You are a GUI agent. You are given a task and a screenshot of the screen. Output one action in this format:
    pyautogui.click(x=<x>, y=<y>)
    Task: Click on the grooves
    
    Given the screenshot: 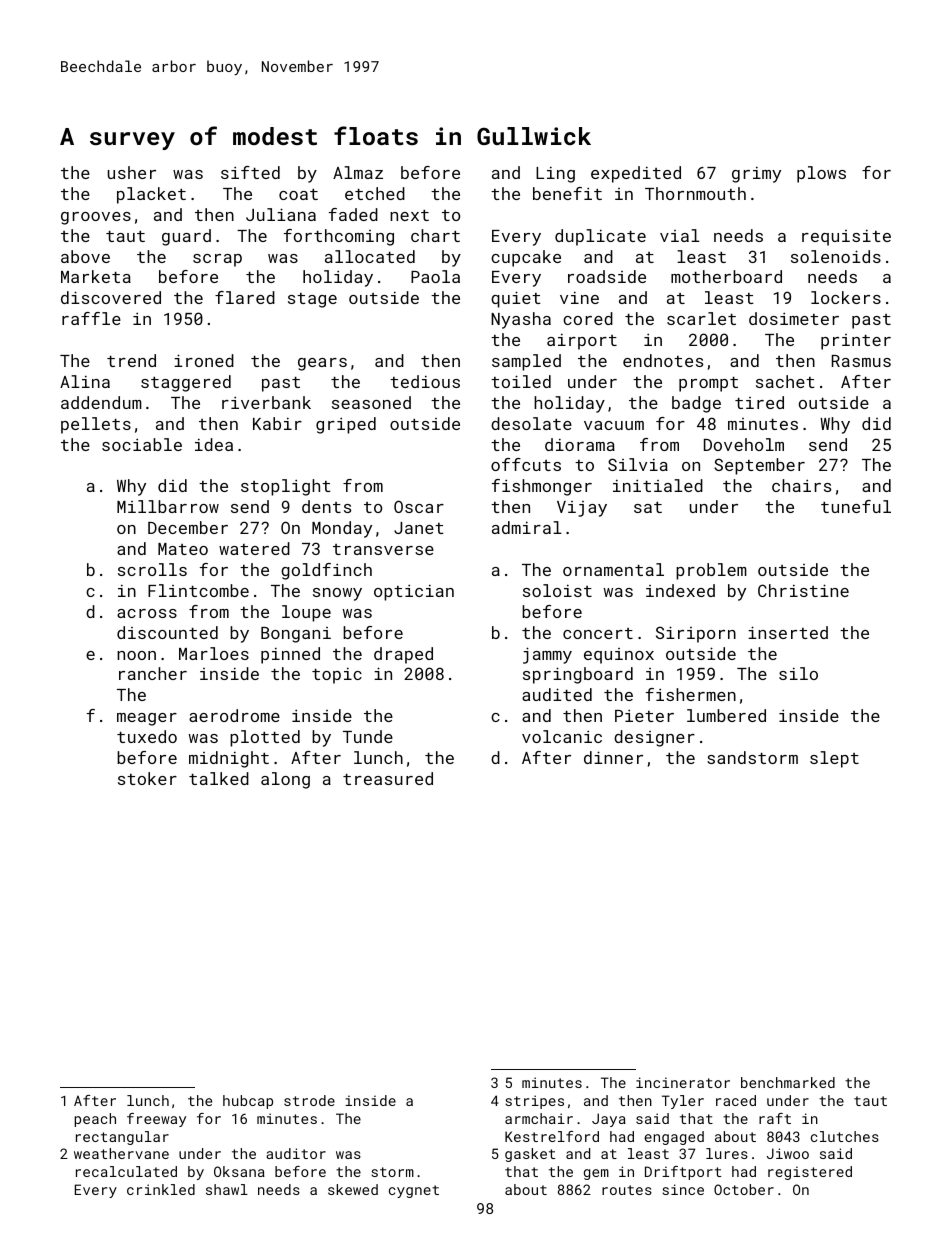 What is the action you would take?
    pyautogui.click(x=96, y=218)
